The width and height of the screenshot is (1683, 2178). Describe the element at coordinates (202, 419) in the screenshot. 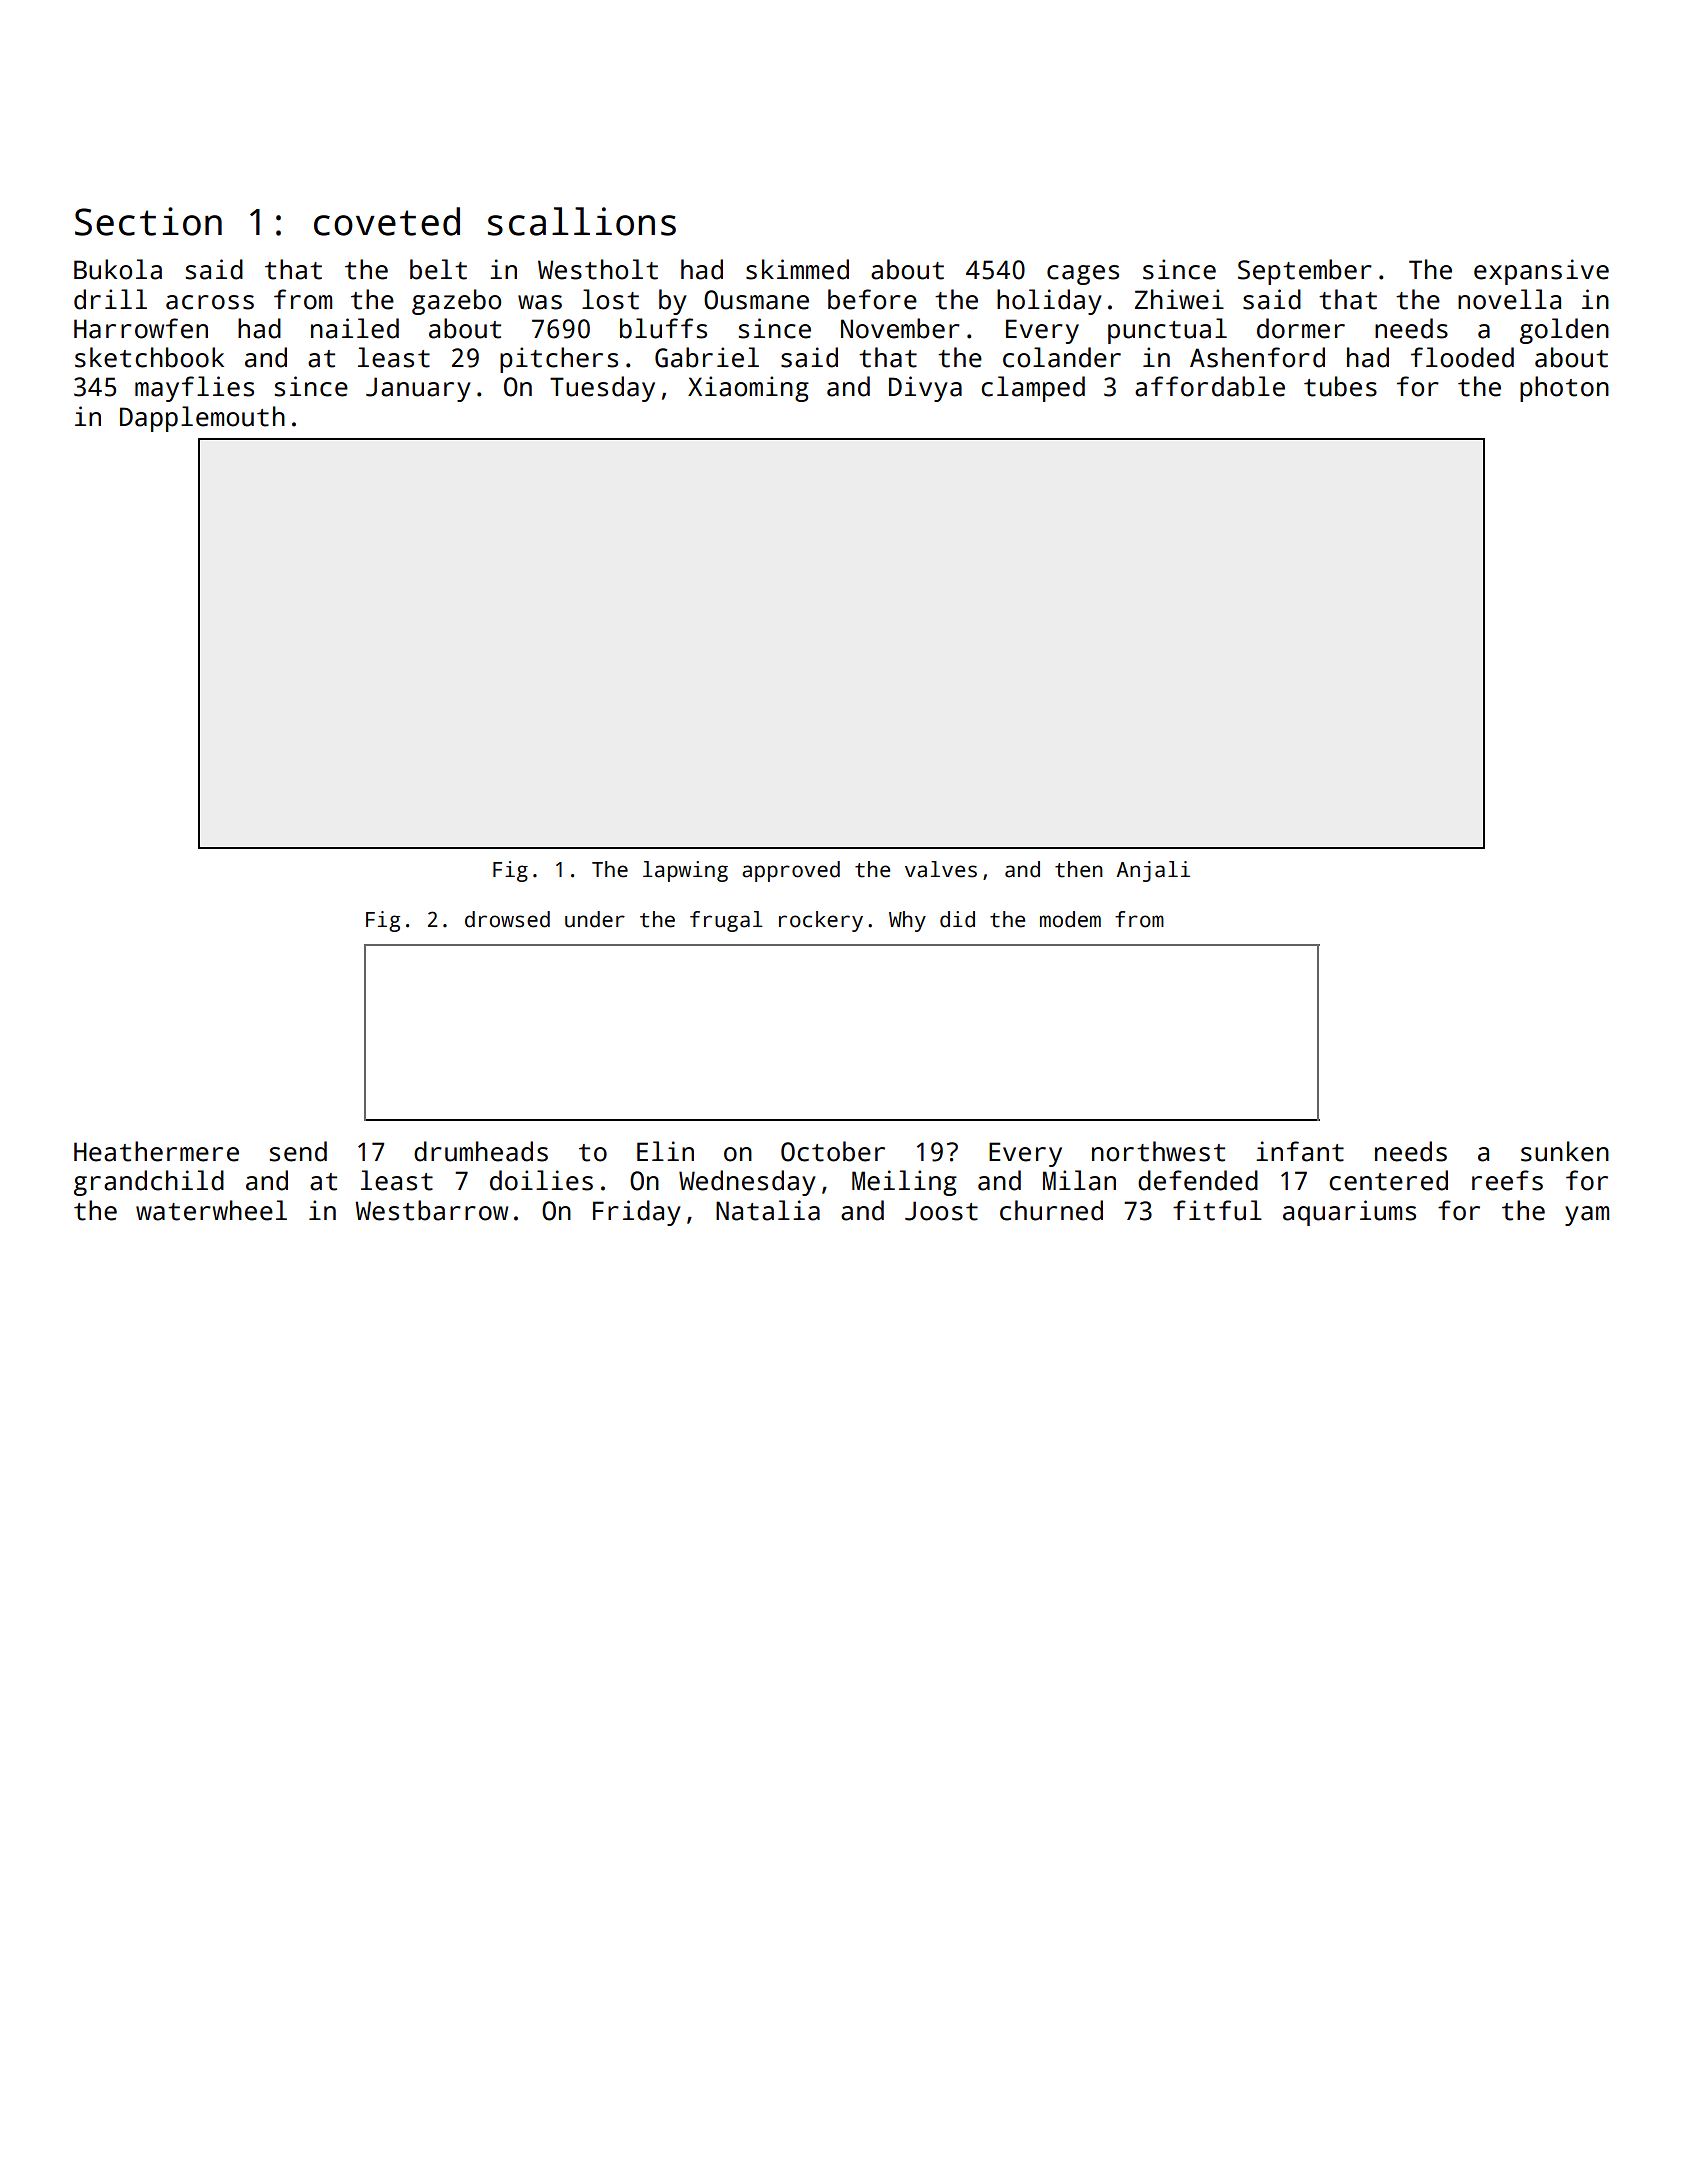

I see `Dapplemouth` at that location.
